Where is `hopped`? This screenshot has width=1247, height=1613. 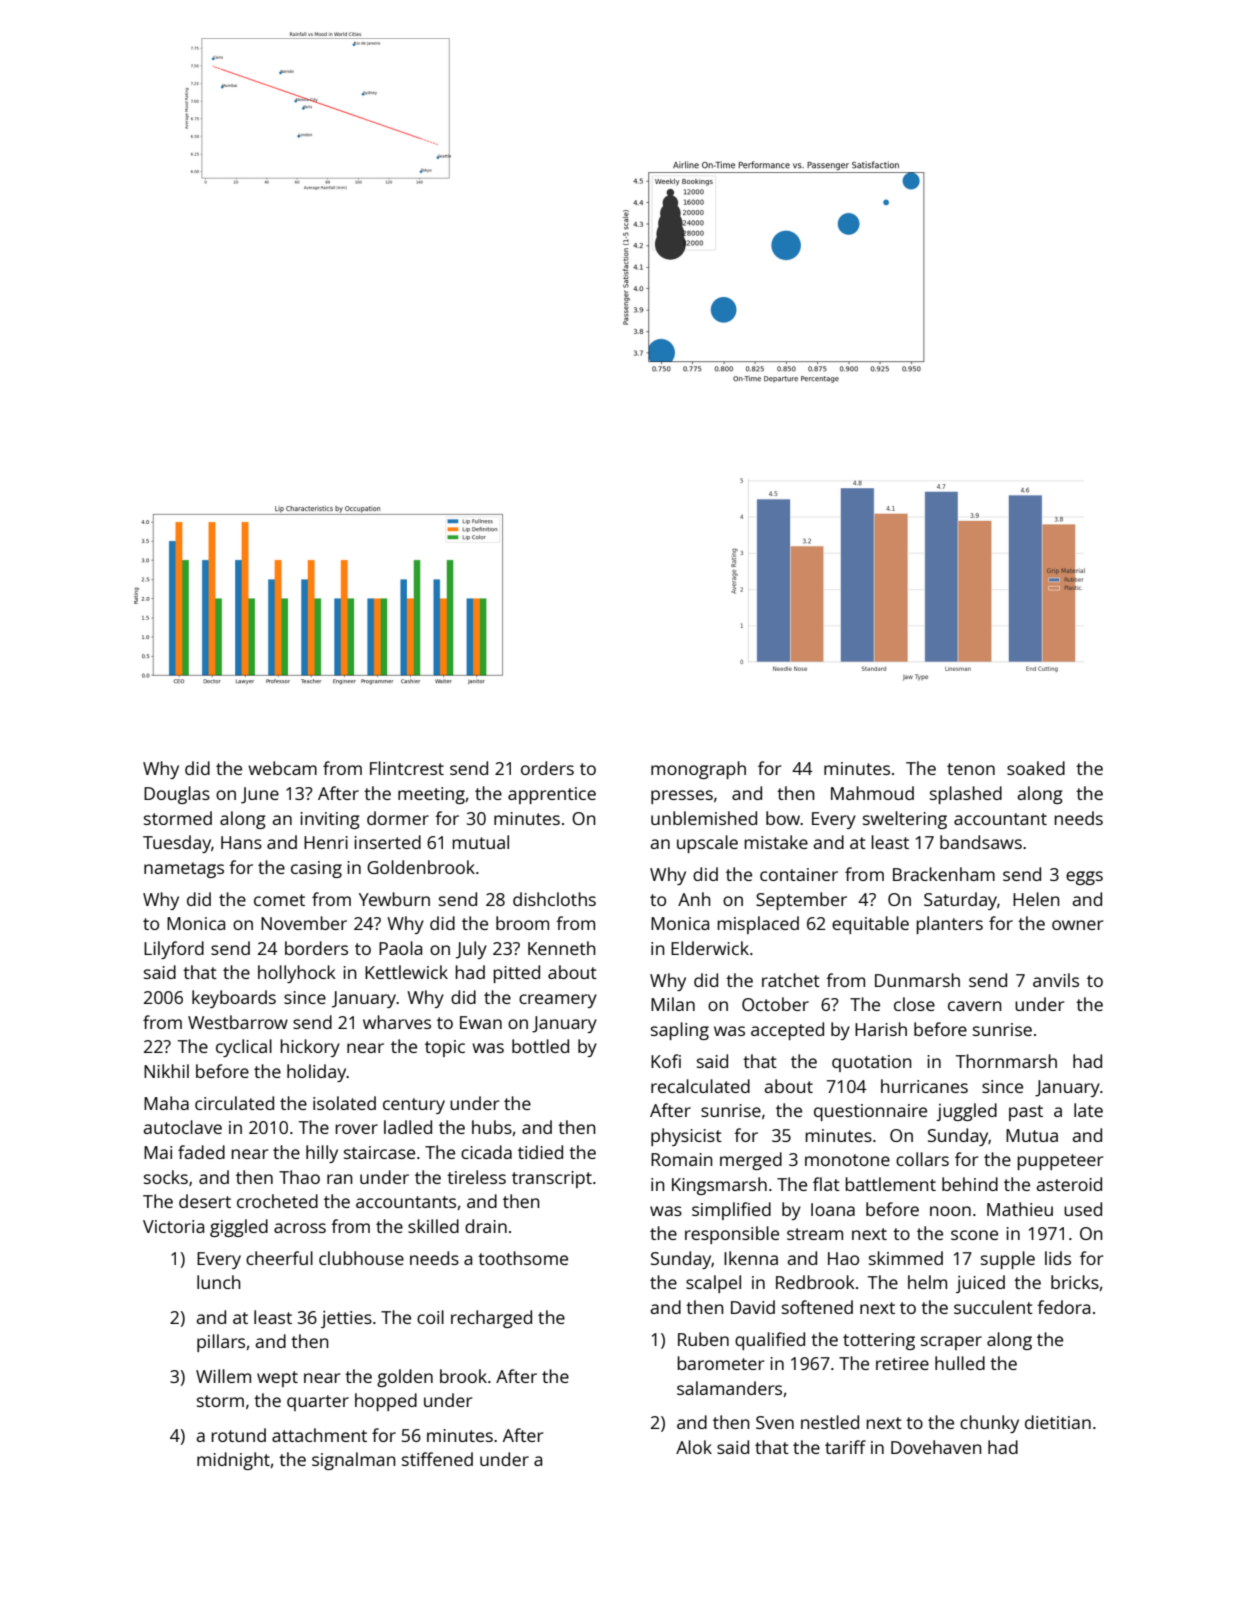
hopped is located at coordinates (386, 1402).
